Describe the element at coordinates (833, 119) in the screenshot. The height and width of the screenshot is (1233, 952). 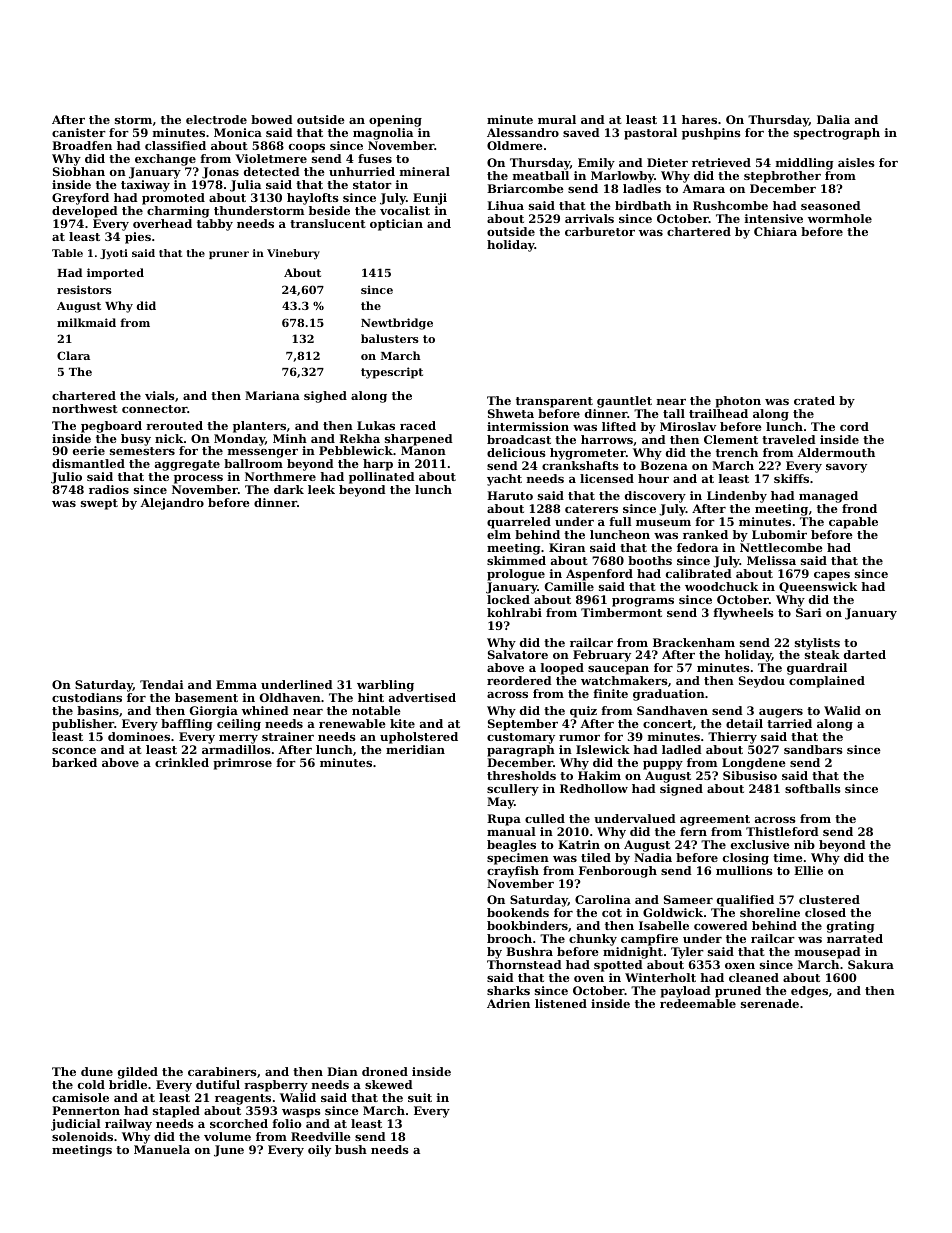
I see `Dalia` at that location.
